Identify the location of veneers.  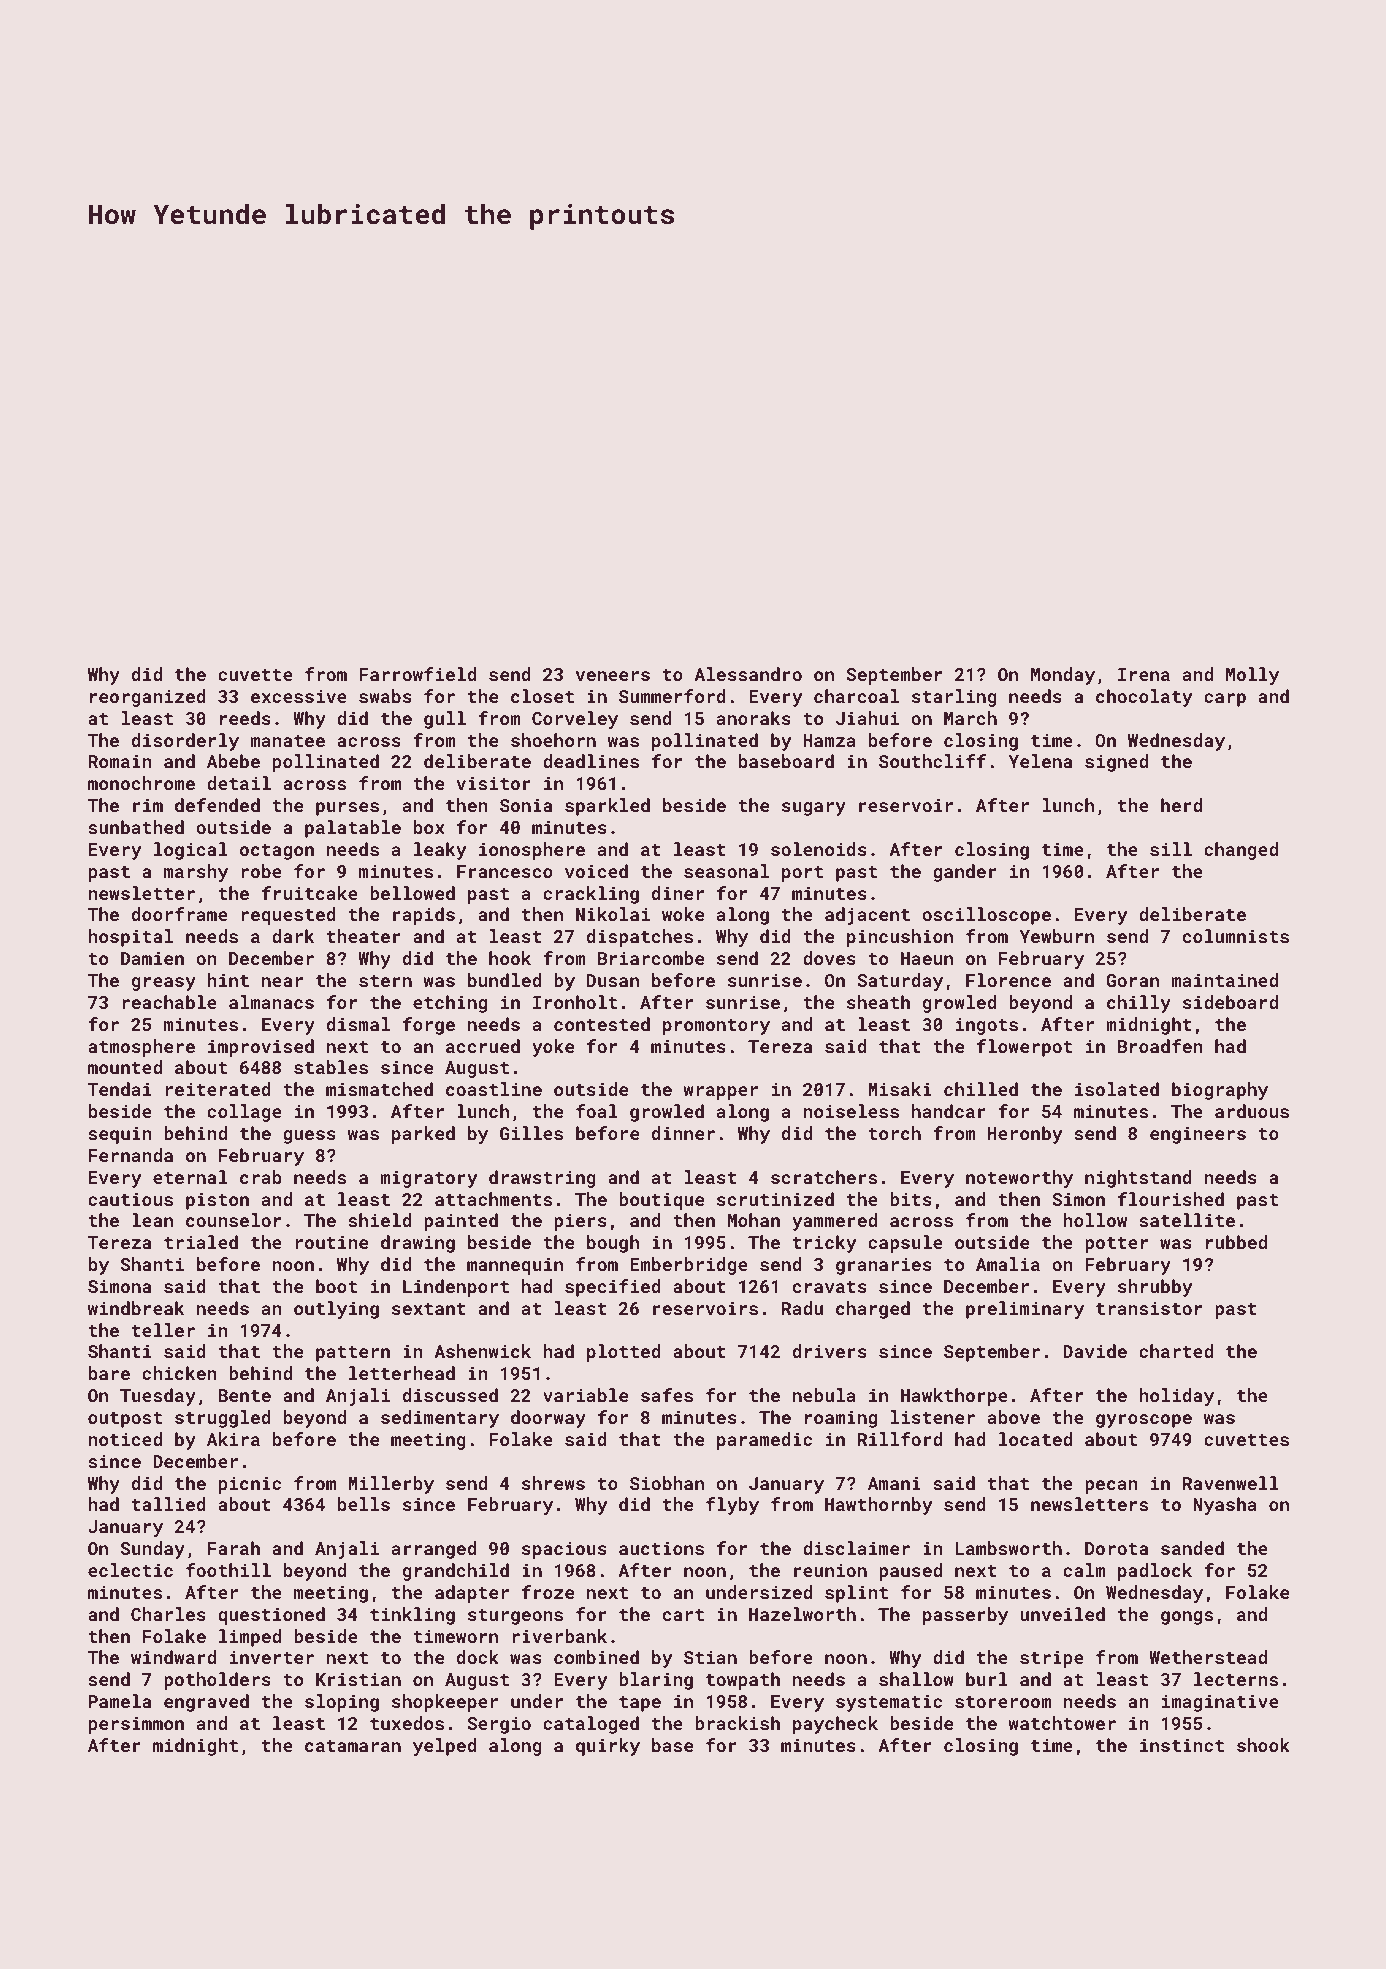
(613, 676).
